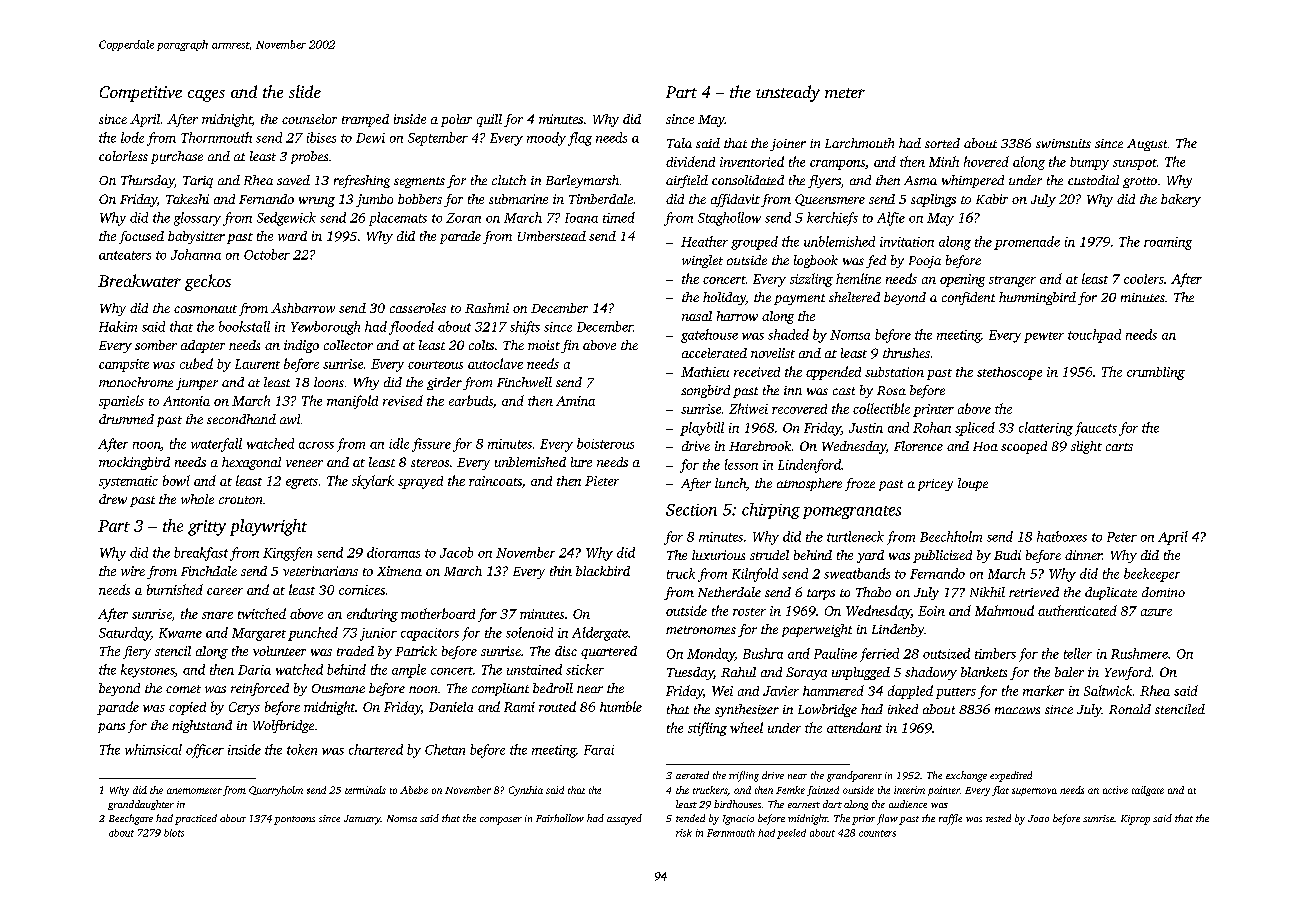 This screenshot has height=924, width=1308. I want to click on unsteady, so click(788, 93).
